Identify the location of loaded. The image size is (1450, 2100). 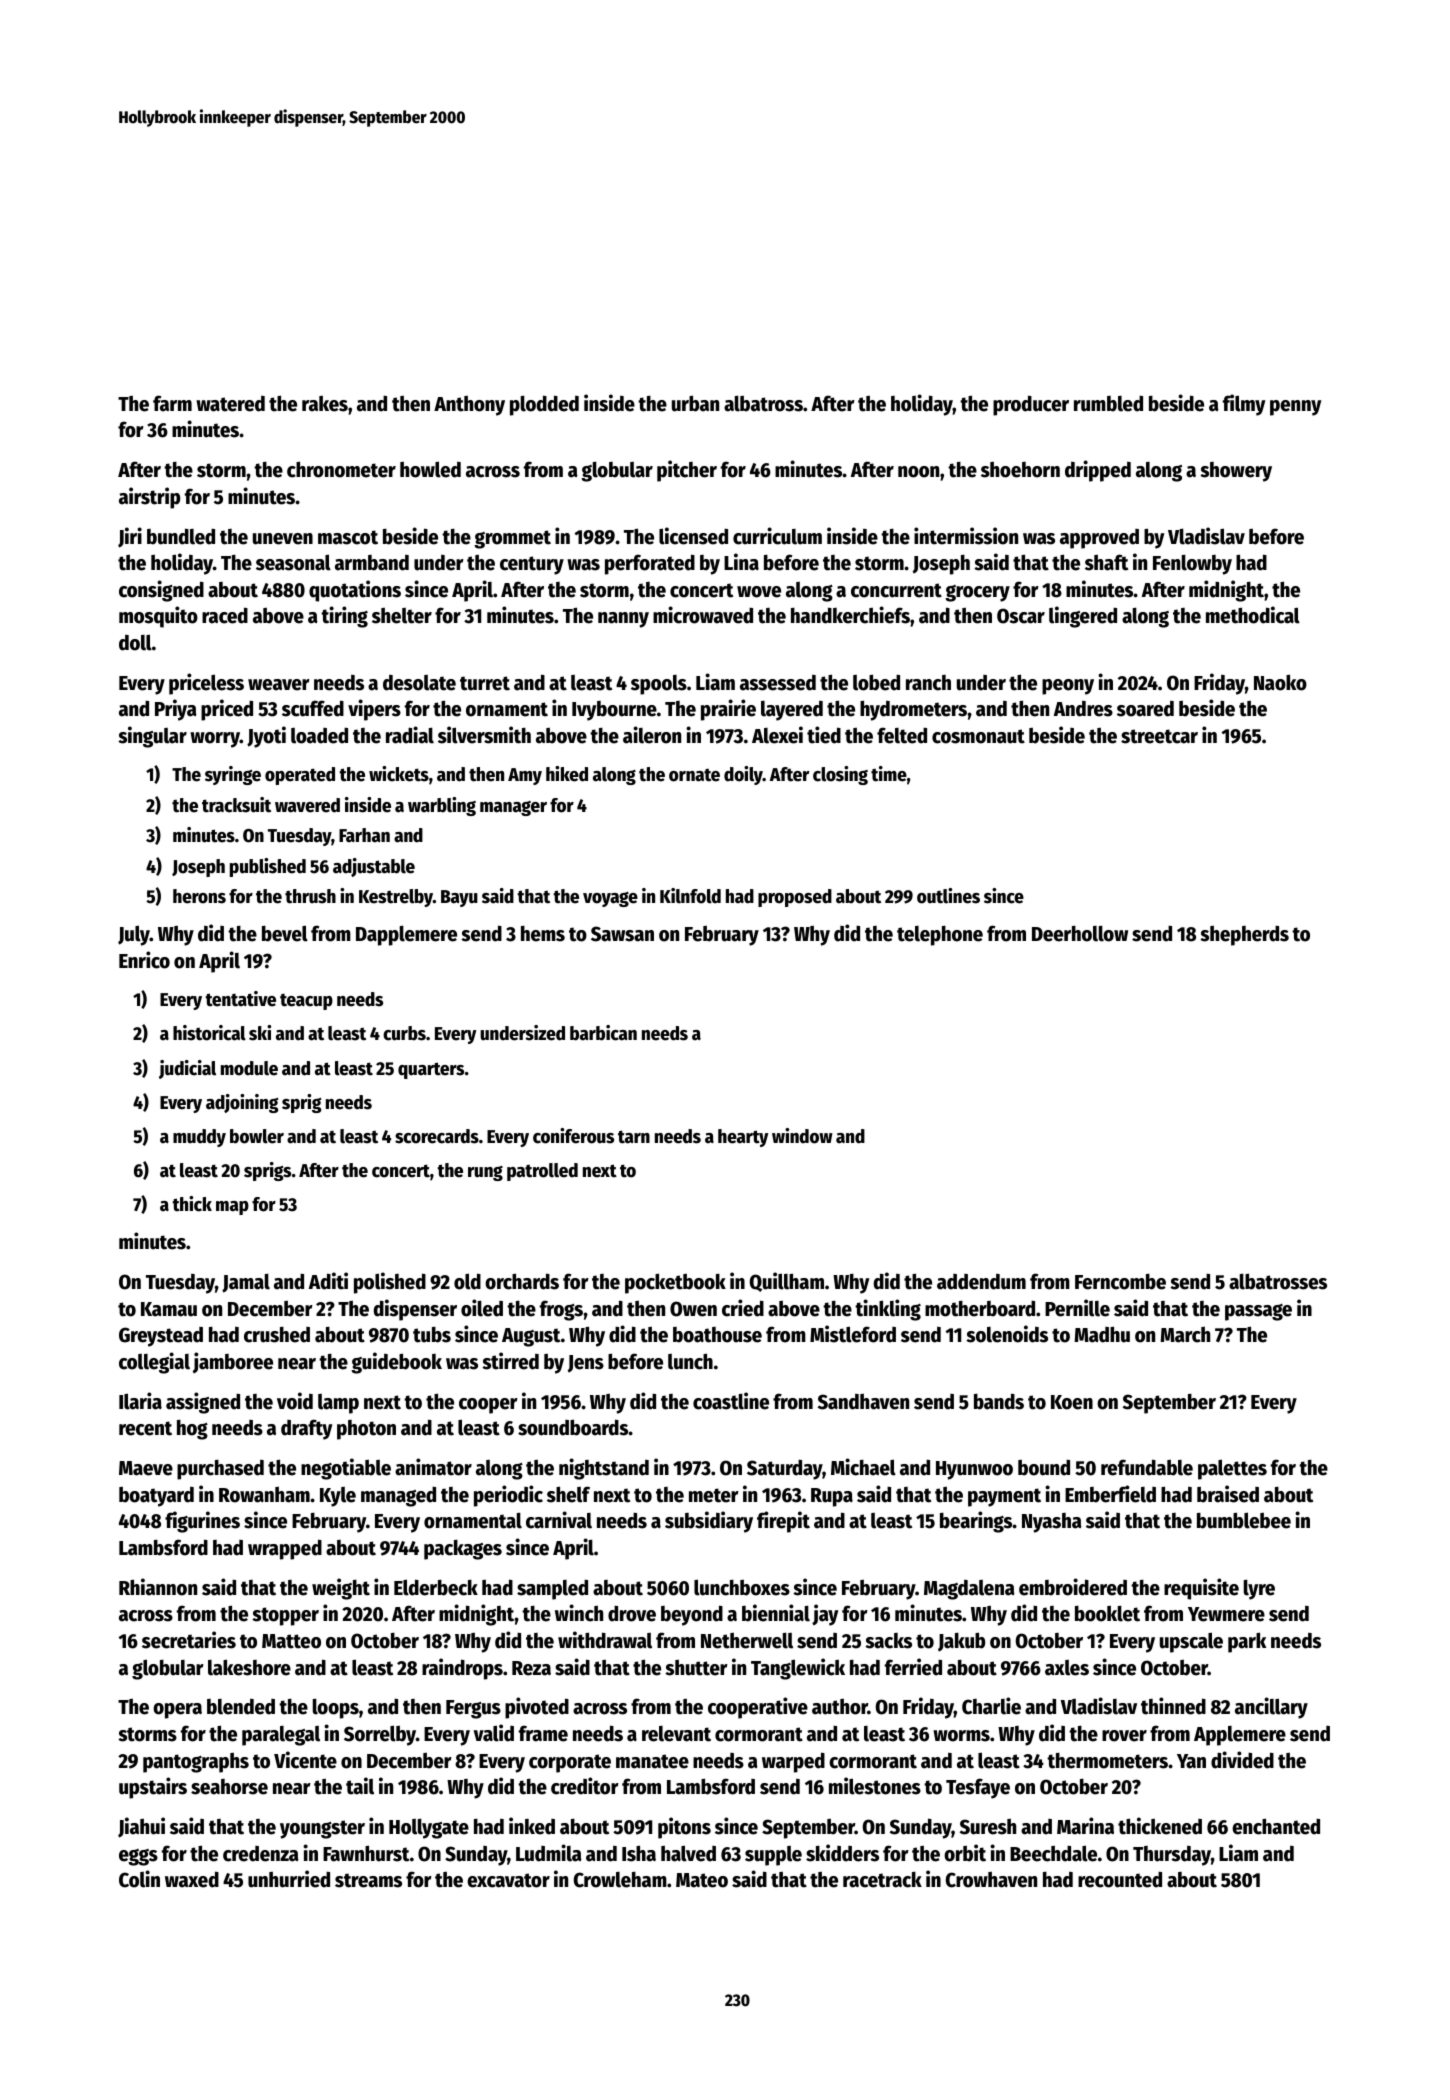
(319, 736).
